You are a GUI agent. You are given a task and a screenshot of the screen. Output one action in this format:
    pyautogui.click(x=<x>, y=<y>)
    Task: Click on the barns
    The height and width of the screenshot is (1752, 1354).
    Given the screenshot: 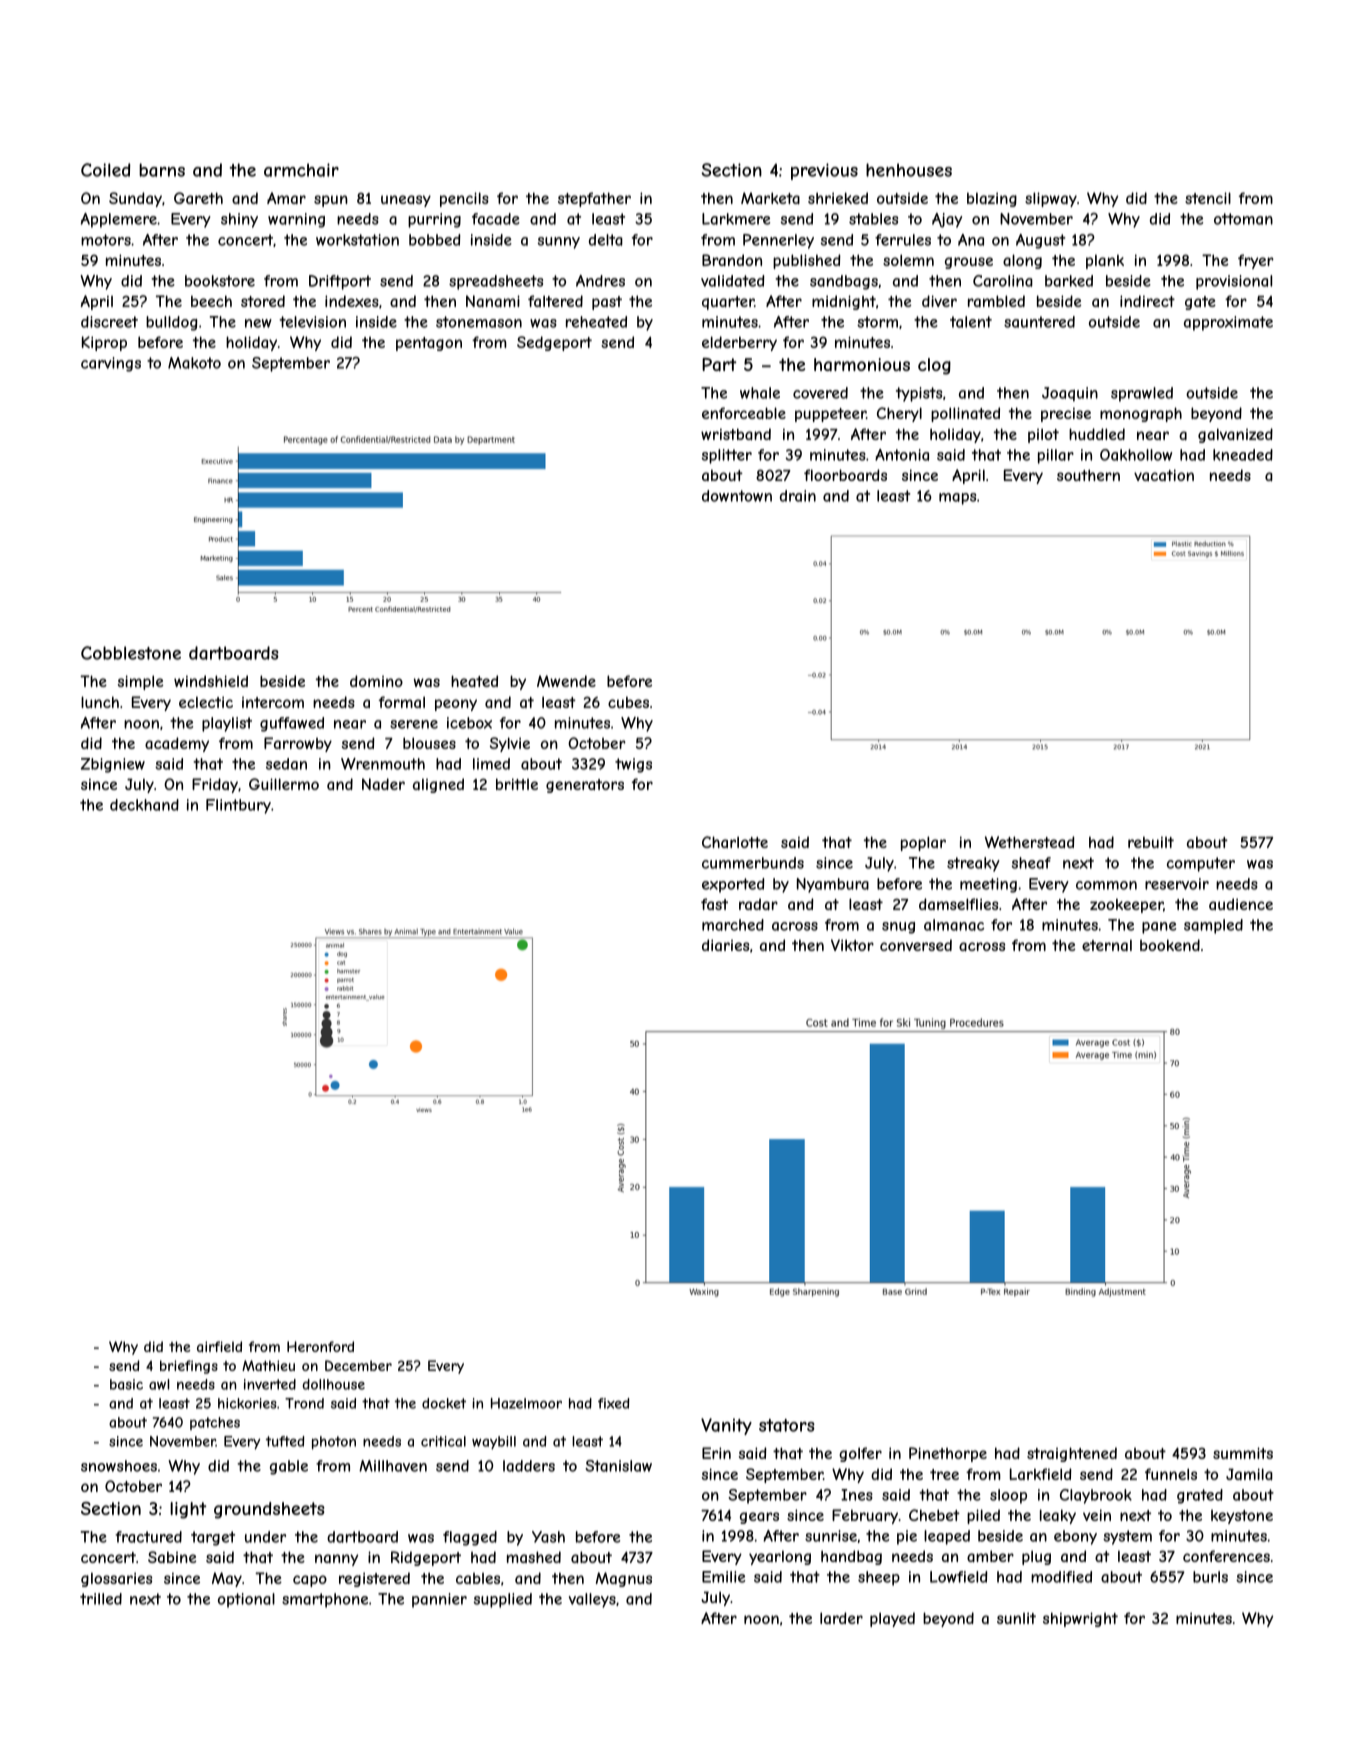 What is the action you would take?
    pyautogui.click(x=162, y=170)
